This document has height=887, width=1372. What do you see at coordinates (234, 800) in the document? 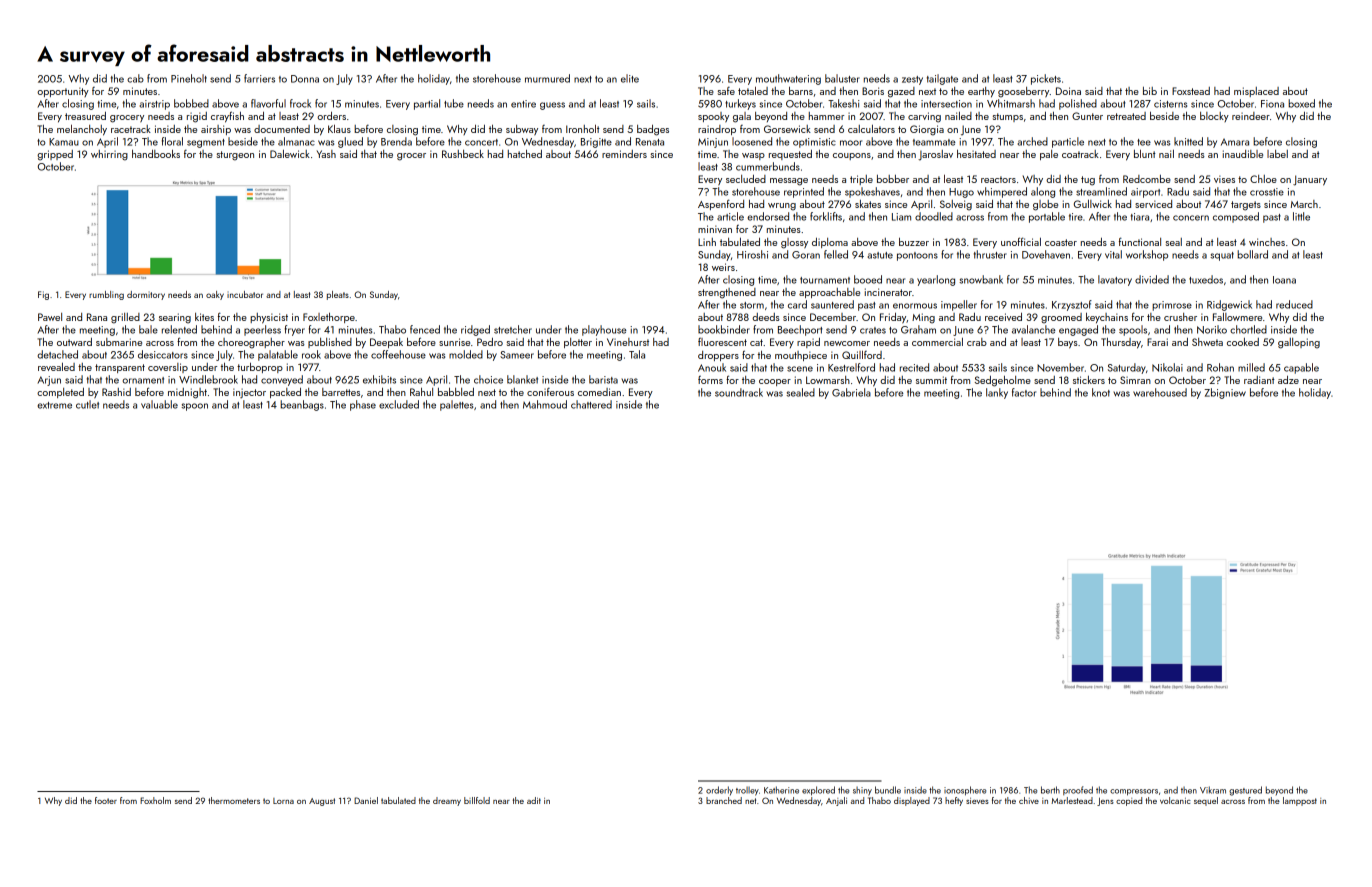
I see `thermometers` at bounding box center [234, 800].
